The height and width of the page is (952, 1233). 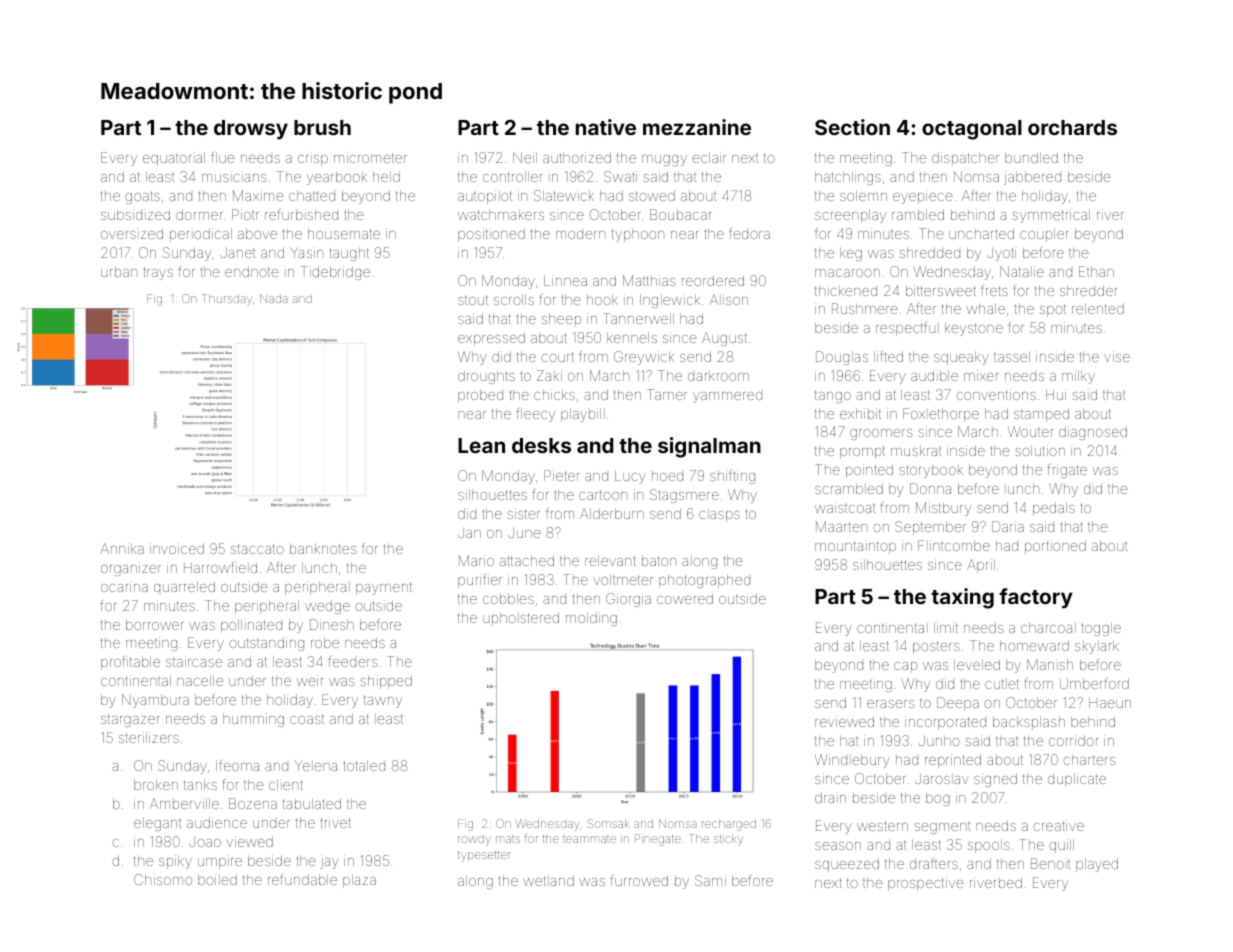 I want to click on pointed, so click(x=869, y=471).
